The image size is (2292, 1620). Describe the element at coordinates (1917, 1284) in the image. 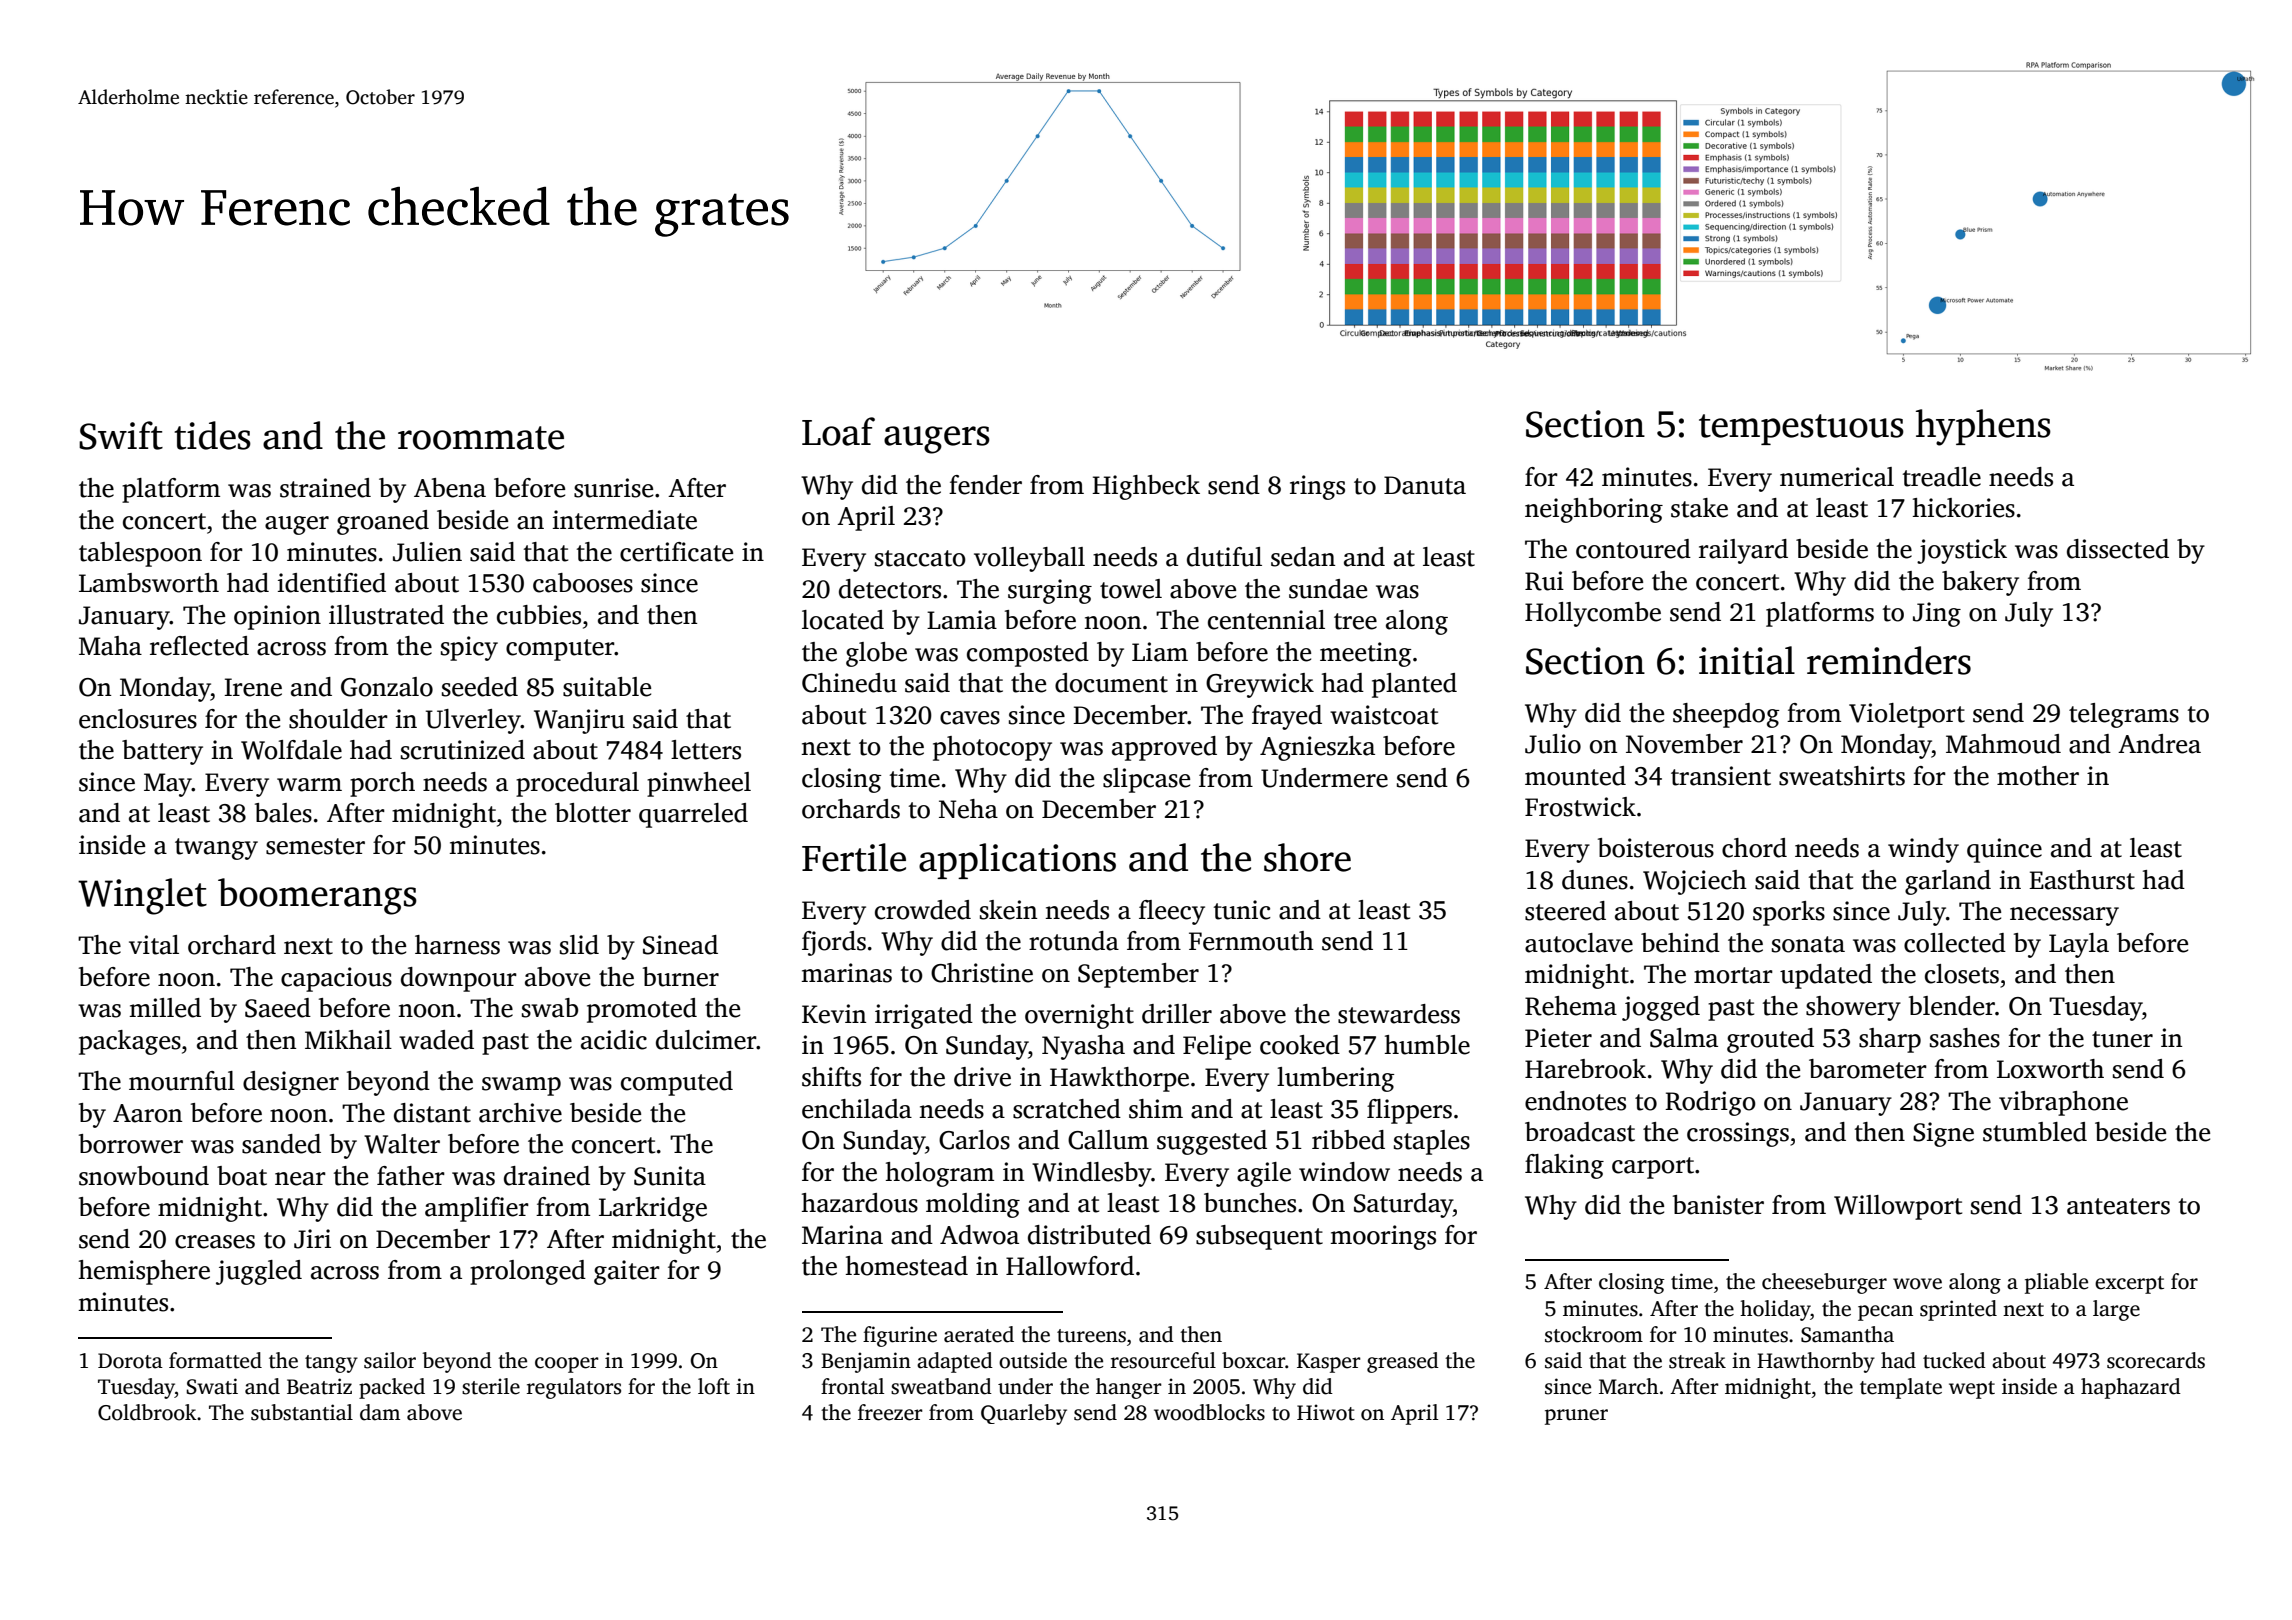

I see `wove` at that location.
